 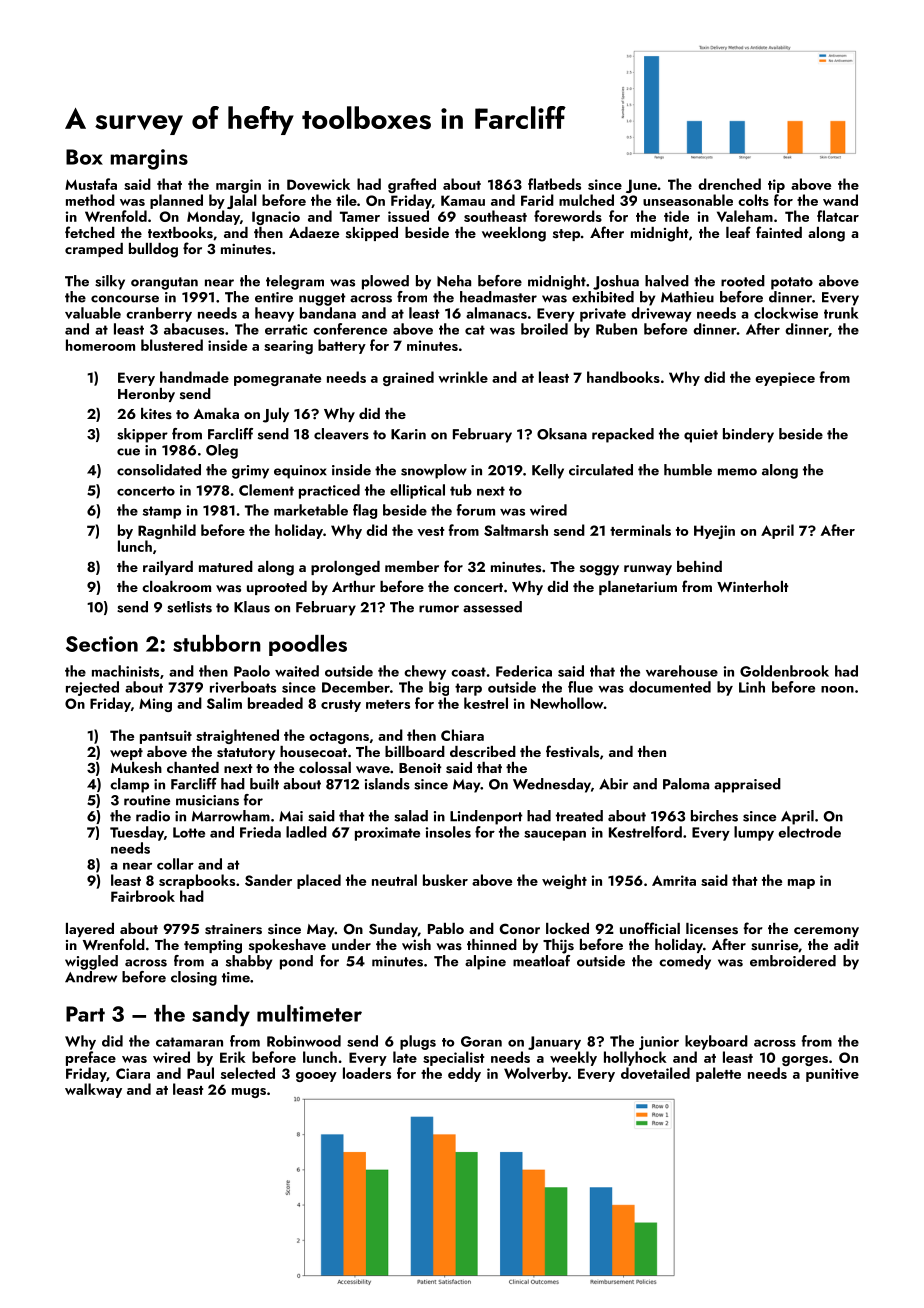 I want to click on tile, so click(x=346, y=200).
